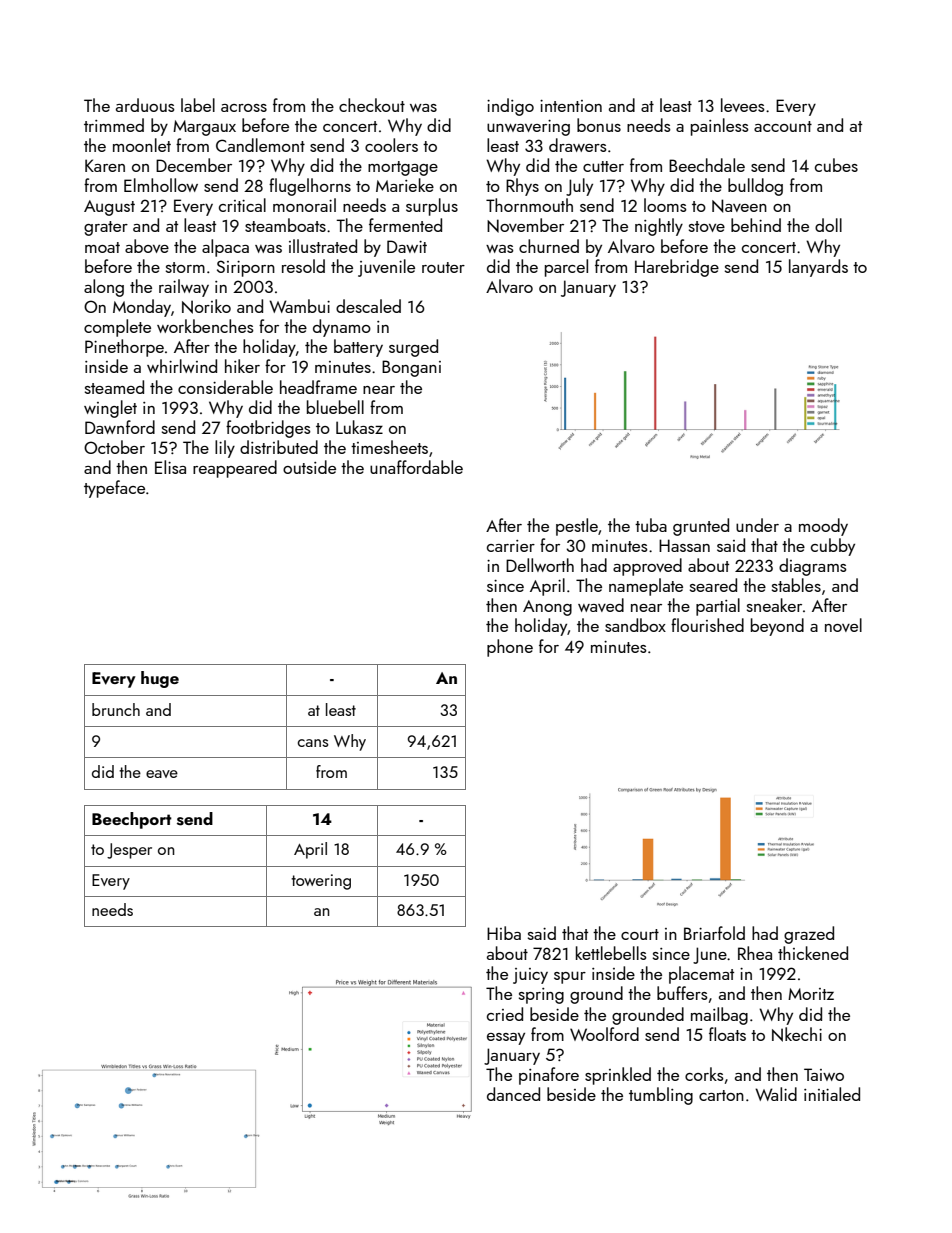  What do you see at coordinates (707, 625) in the screenshot?
I see `flourished` at bounding box center [707, 625].
